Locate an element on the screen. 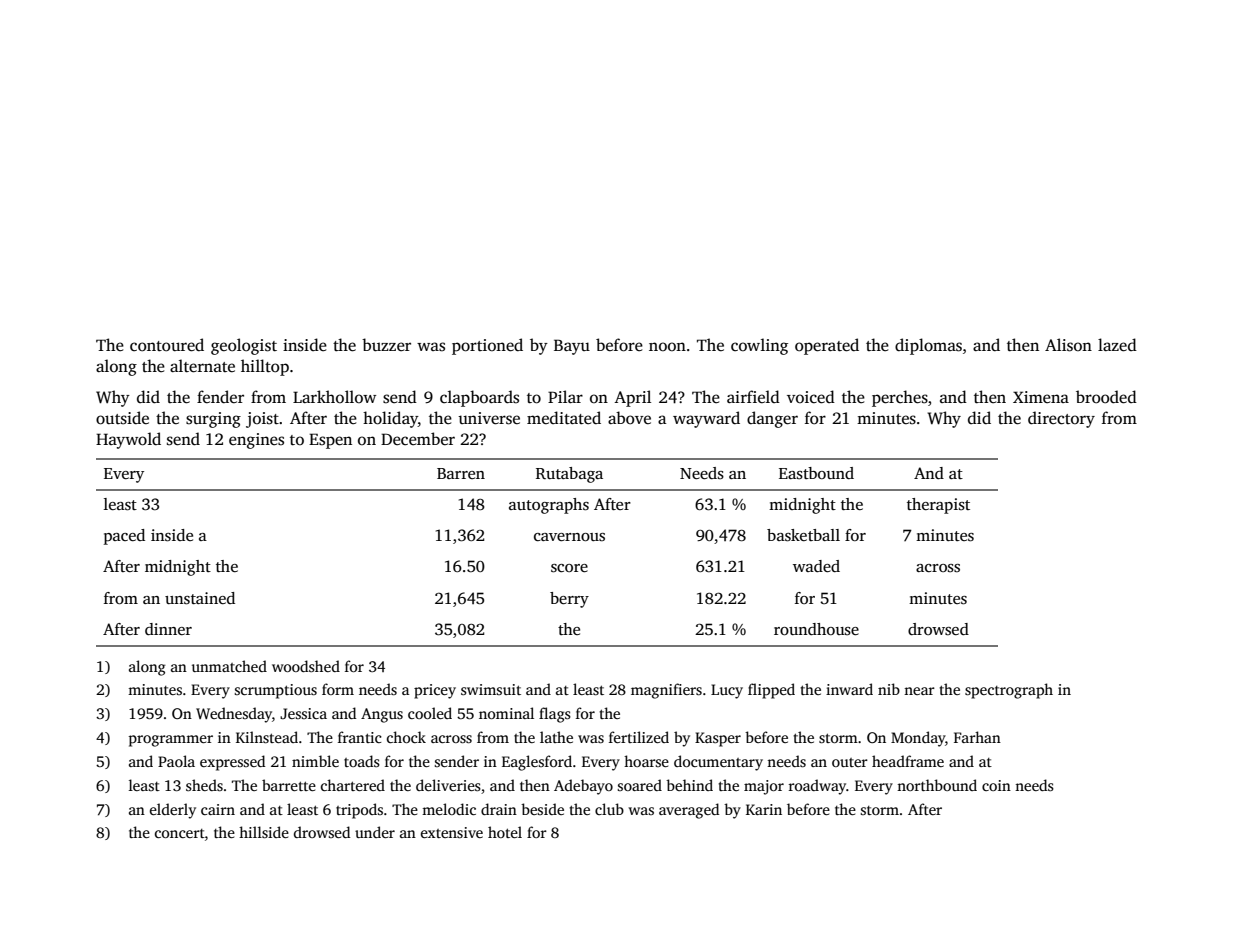  contoured is located at coordinates (167, 345).
